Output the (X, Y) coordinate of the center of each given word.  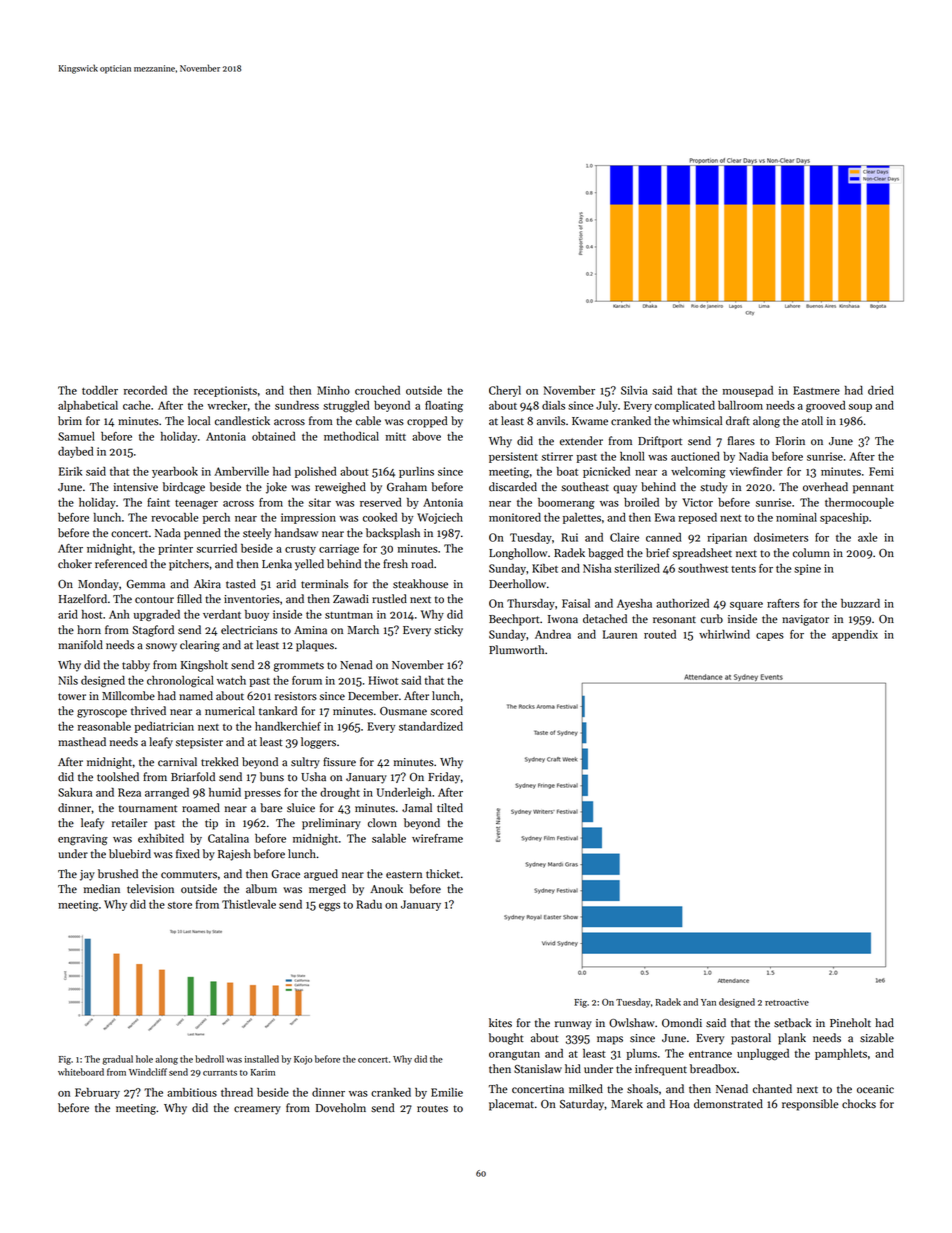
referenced (121, 564)
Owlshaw (632, 1023)
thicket (443, 874)
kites (500, 1023)
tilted (450, 808)
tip (211, 824)
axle (867, 537)
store (180, 905)
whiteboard (81, 1072)
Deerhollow (517, 584)
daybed (75, 452)
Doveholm (341, 1108)
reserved (380, 502)
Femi (881, 471)
